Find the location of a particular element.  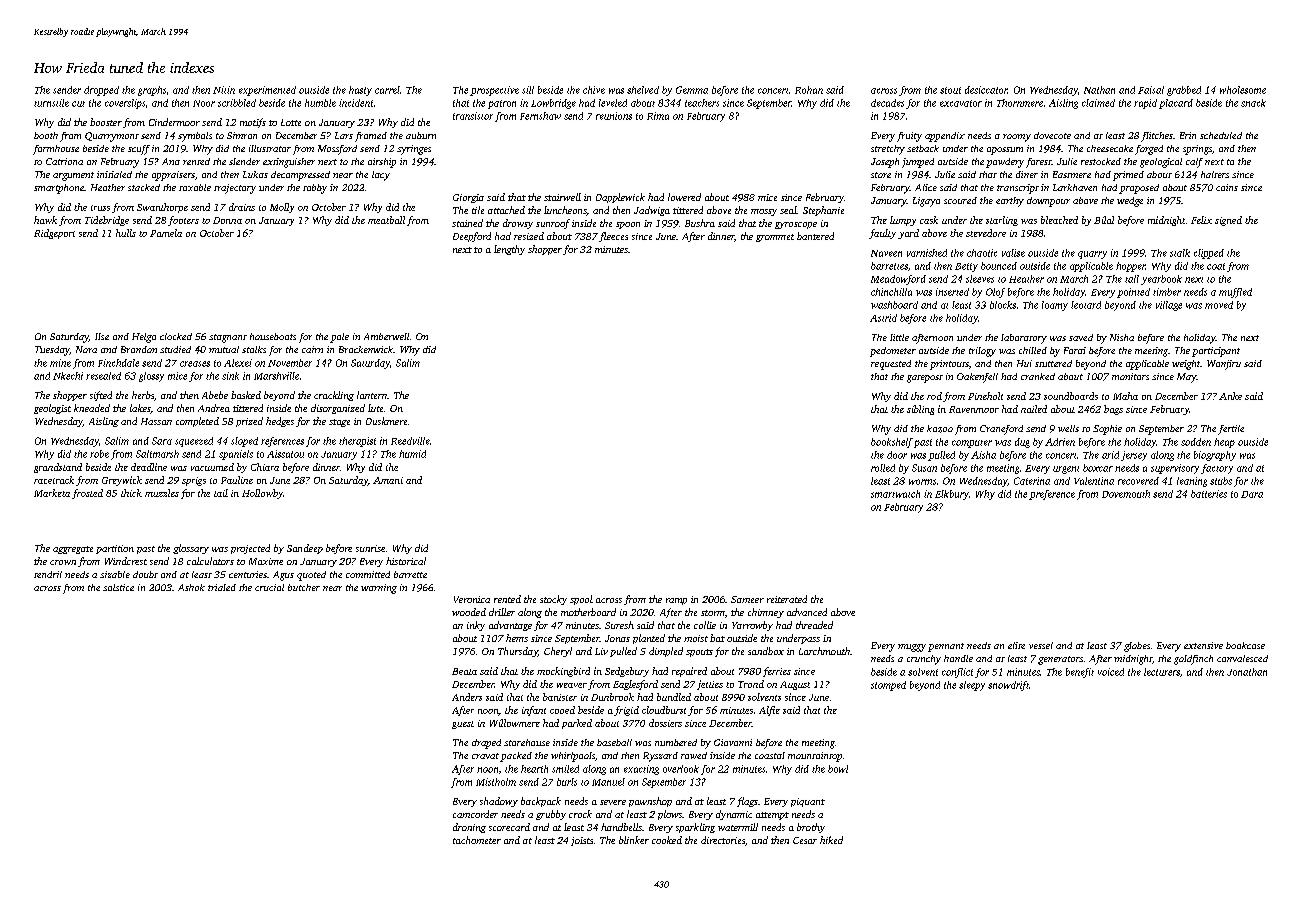

Rima is located at coordinates (658, 116).
